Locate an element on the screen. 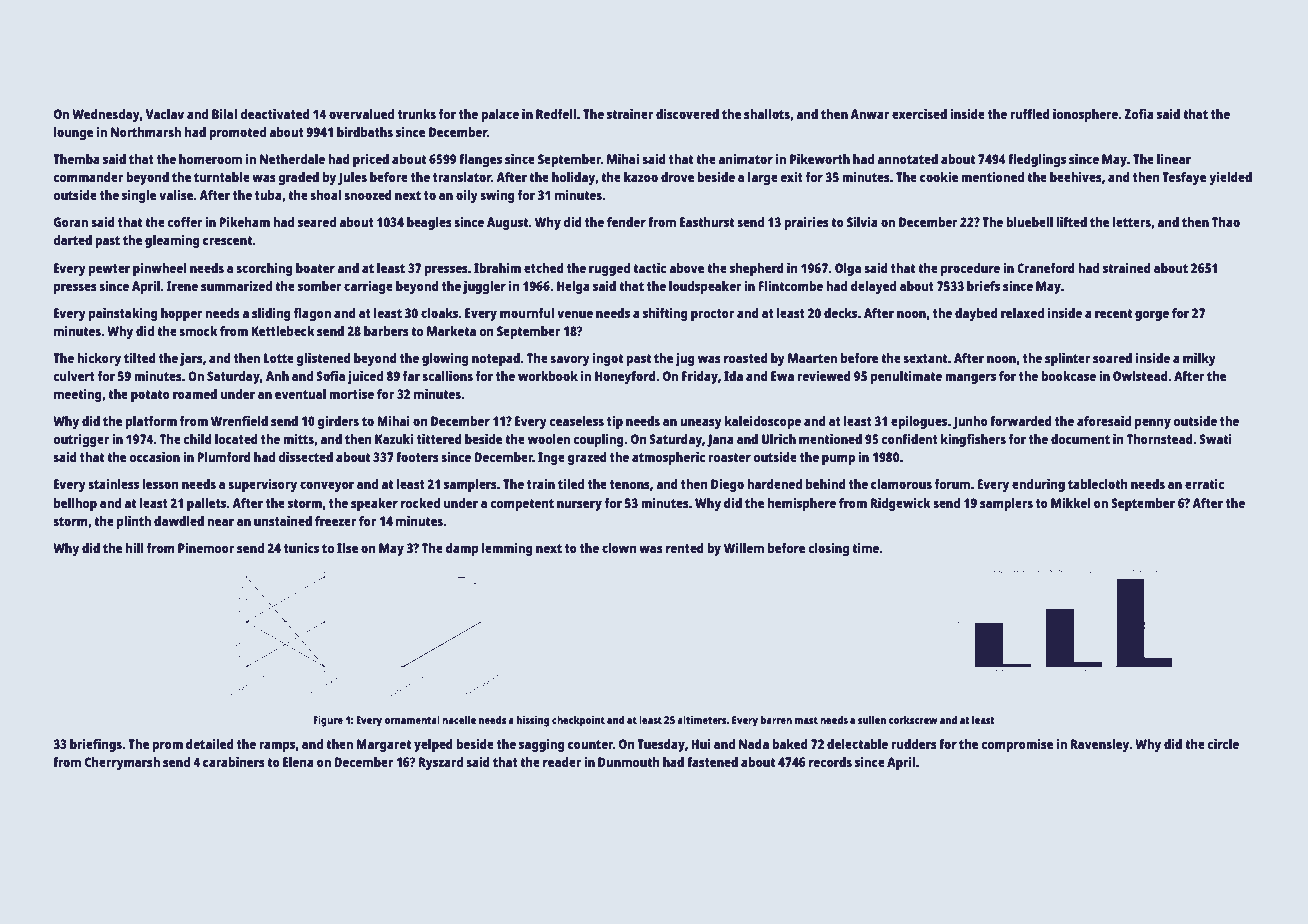 The image size is (1308, 924). Goran is located at coordinates (71, 222).
